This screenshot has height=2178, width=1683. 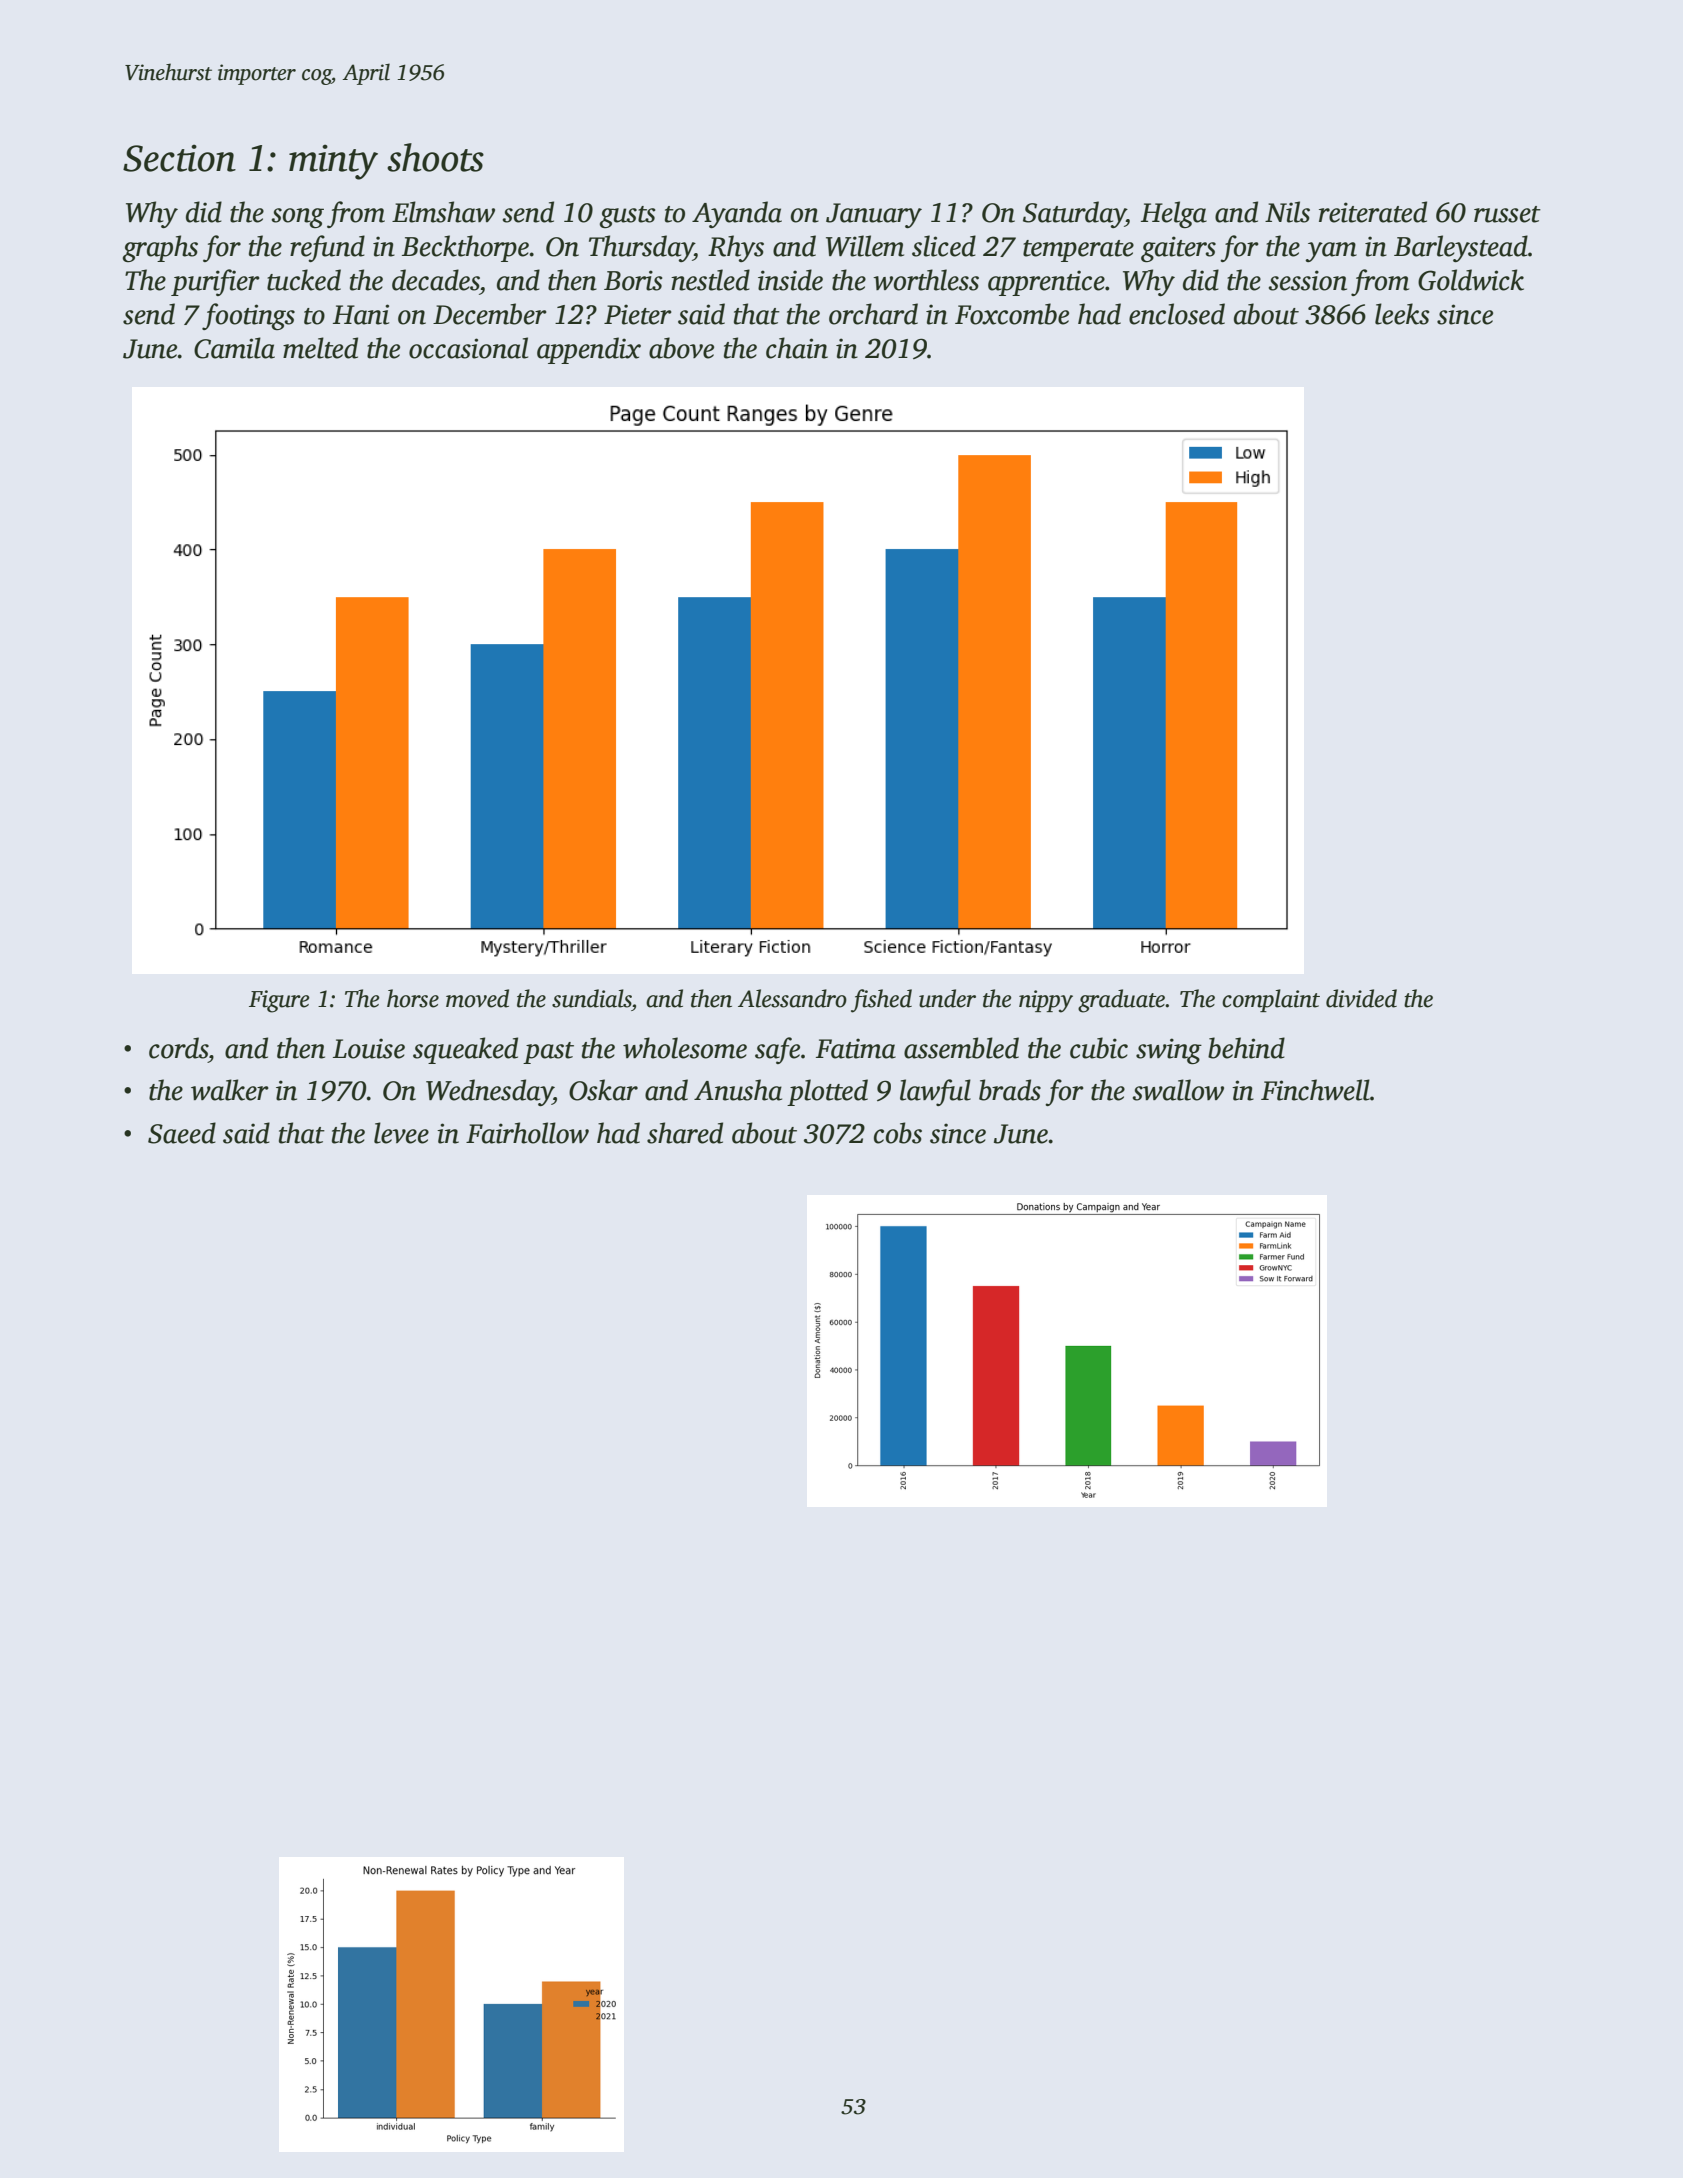 What do you see at coordinates (279, 1001) in the screenshot?
I see `Figure` at bounding box center [279, 1001].
